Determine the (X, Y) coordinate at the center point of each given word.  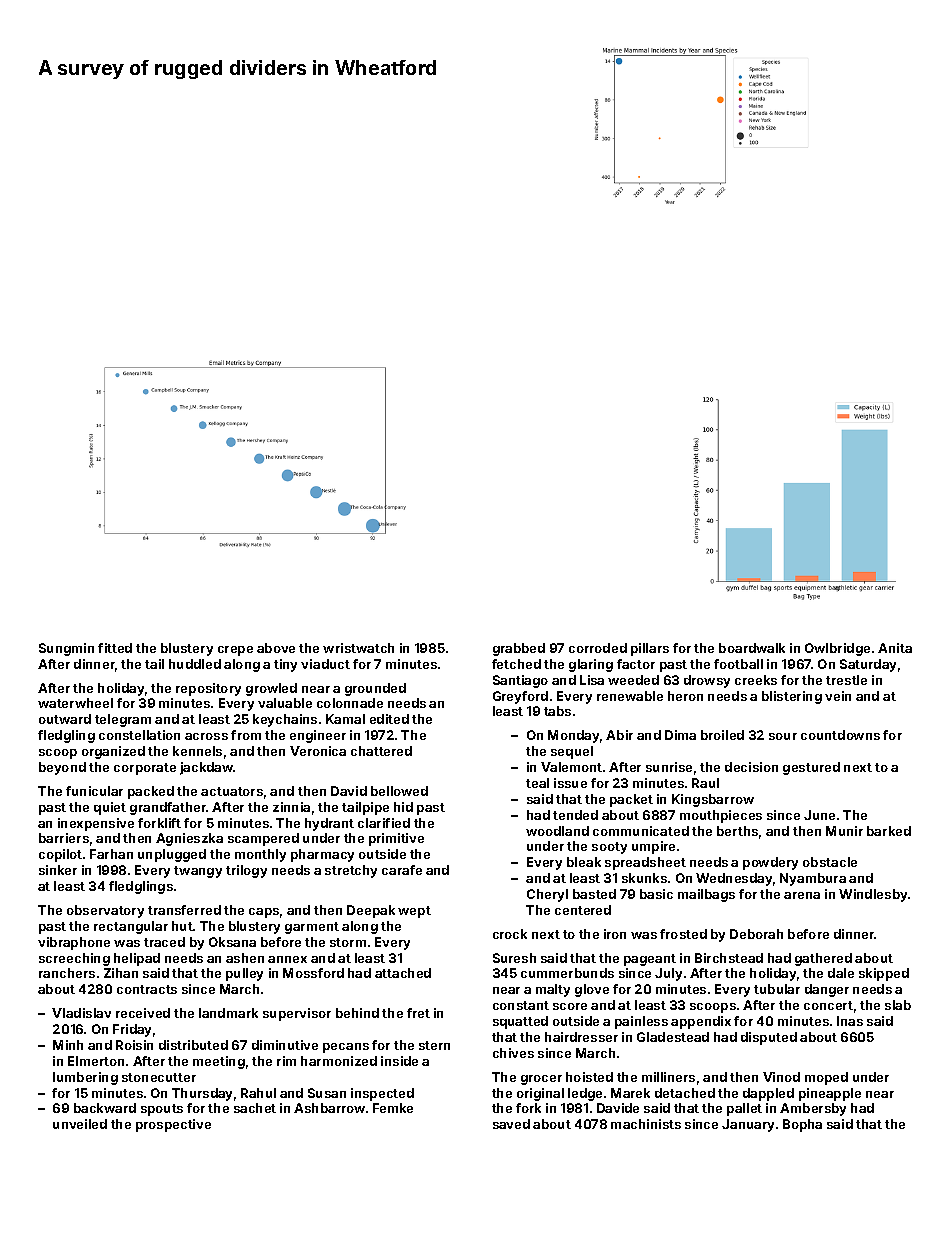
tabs (557, 711)
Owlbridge (837, 649)
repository (208, 689)
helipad (137, 959)
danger (827, 990)
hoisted (589, 1077)
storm (348, 942)
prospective (173, 1125)
